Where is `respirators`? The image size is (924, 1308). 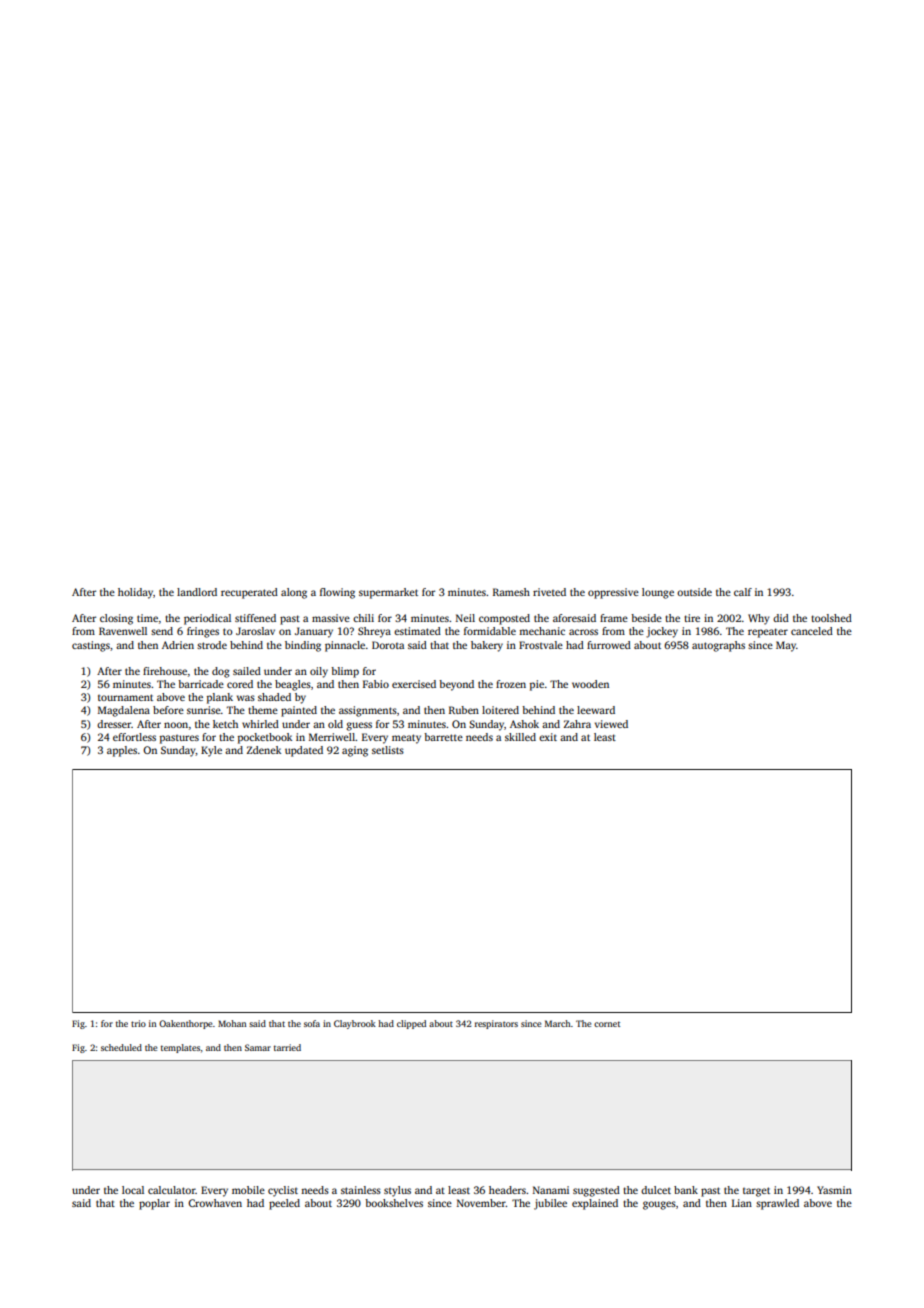
respirators is located at coordinates (496, 1024).
